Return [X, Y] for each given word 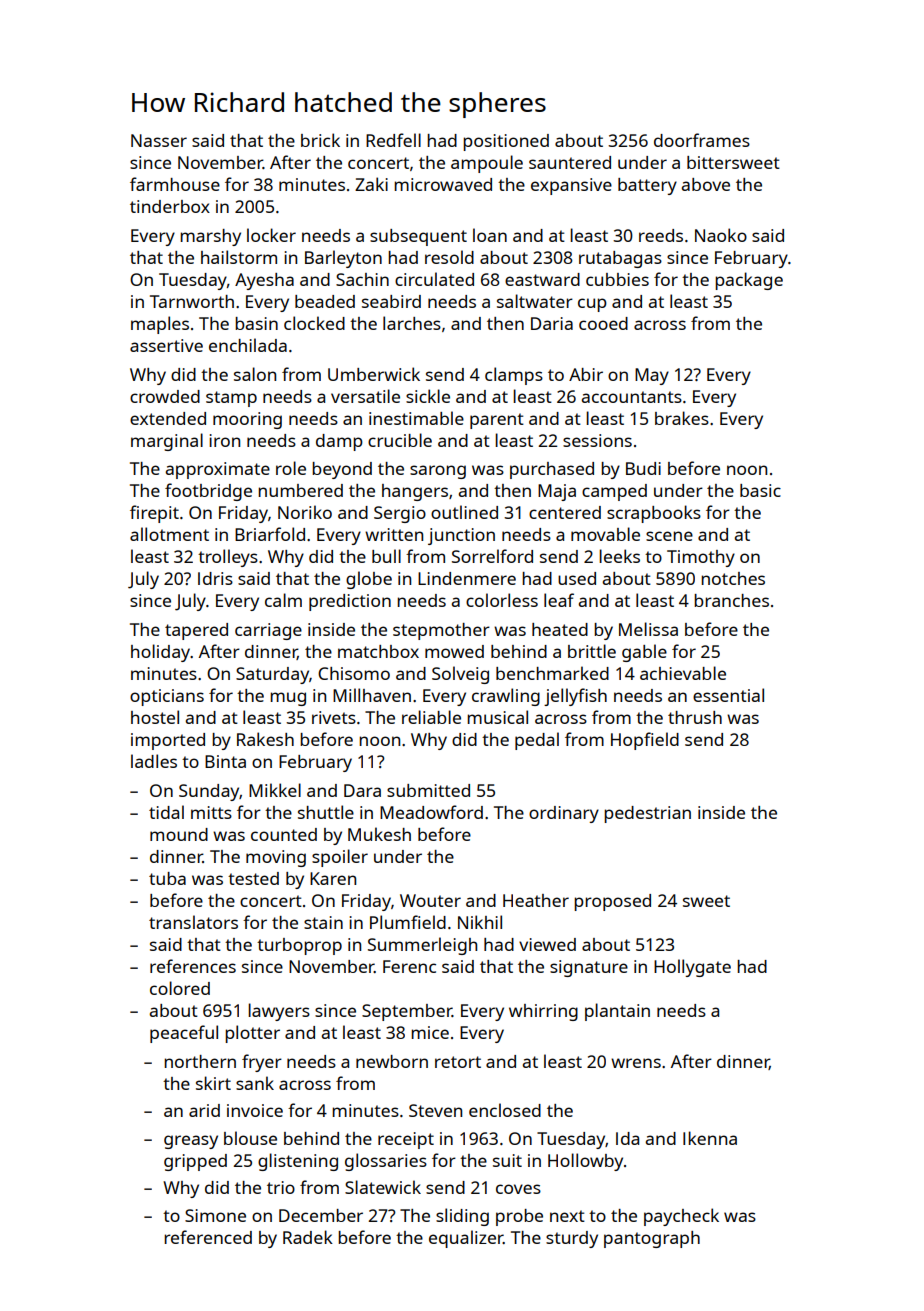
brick [320, 140]
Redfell [393, 140]
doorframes [702, 140]
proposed [612, 902]
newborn [392, 1061]
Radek [308, 1237]
